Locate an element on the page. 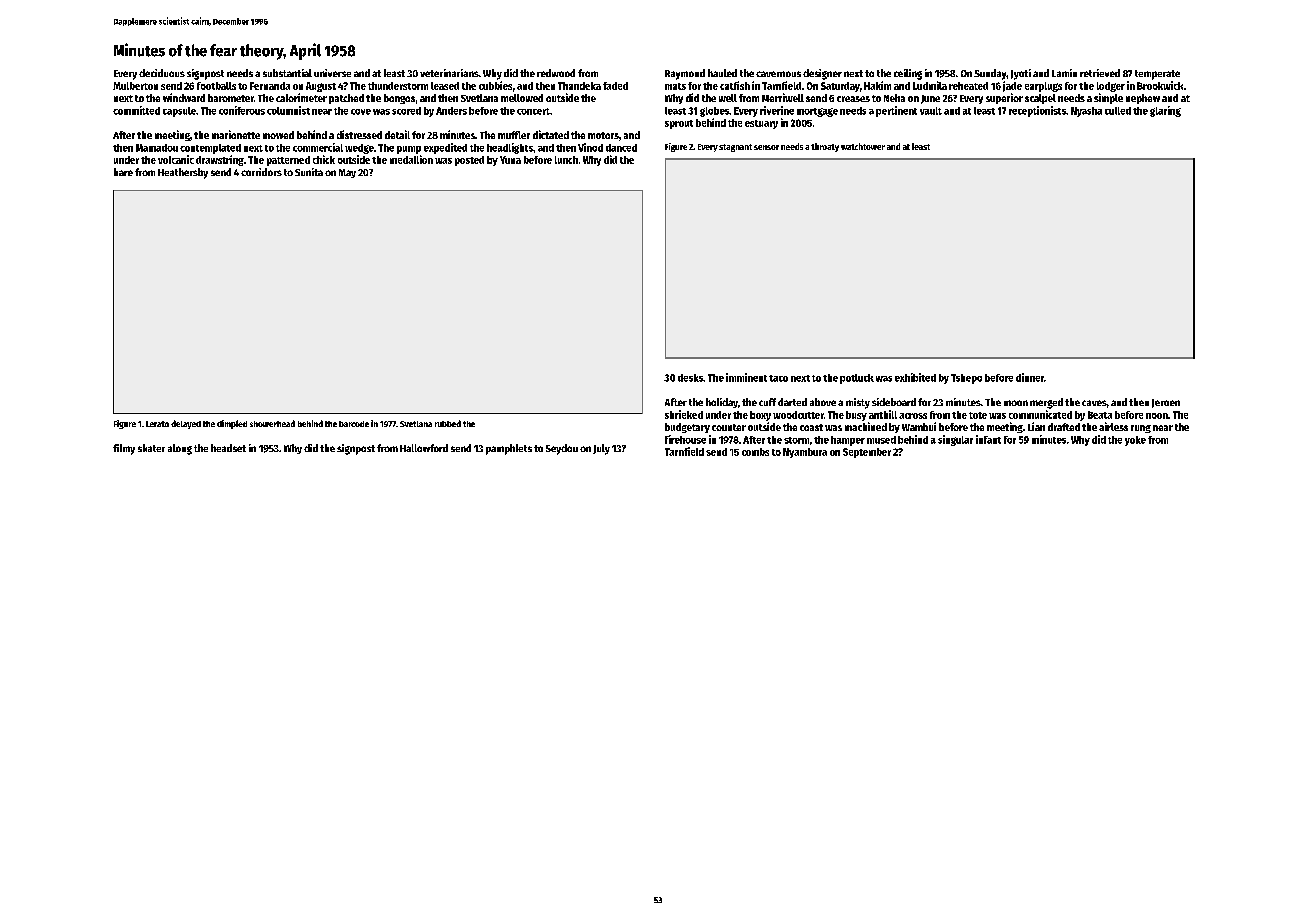 This page has width=1308, height=924. throaty is located at coordinates (825, 147).
